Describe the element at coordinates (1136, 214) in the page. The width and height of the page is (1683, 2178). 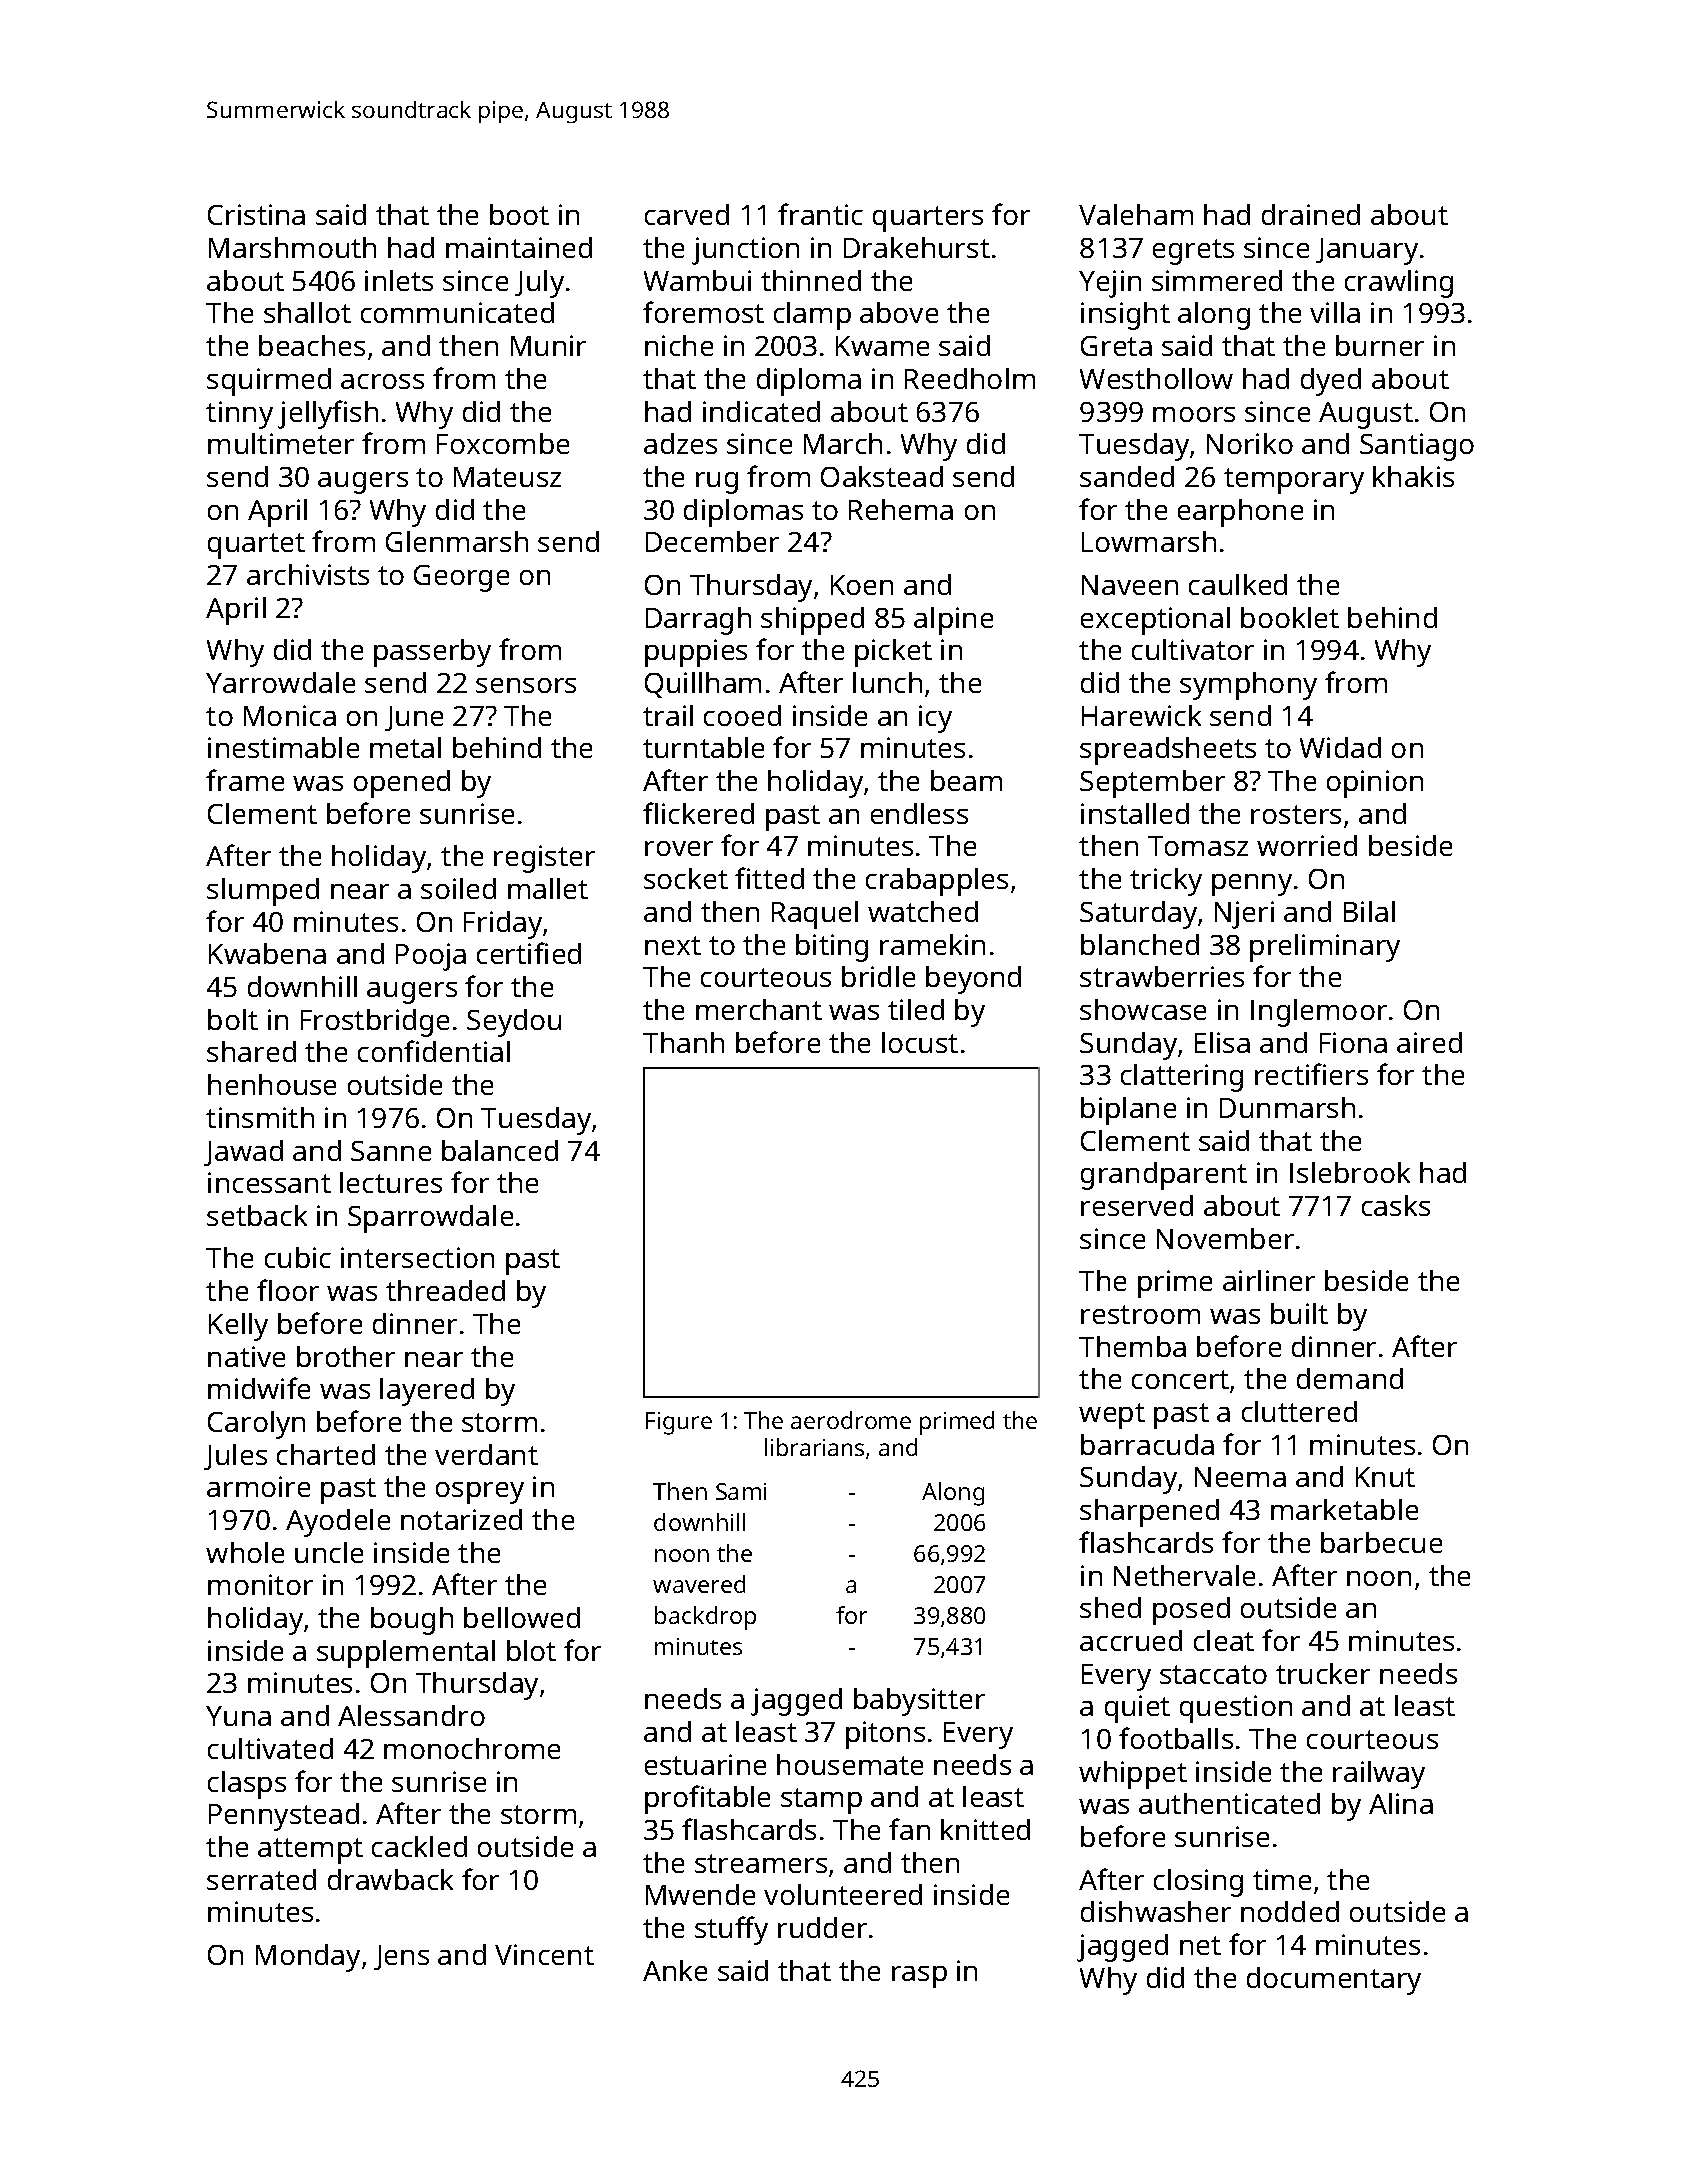
I see `Valeham` at that location.
